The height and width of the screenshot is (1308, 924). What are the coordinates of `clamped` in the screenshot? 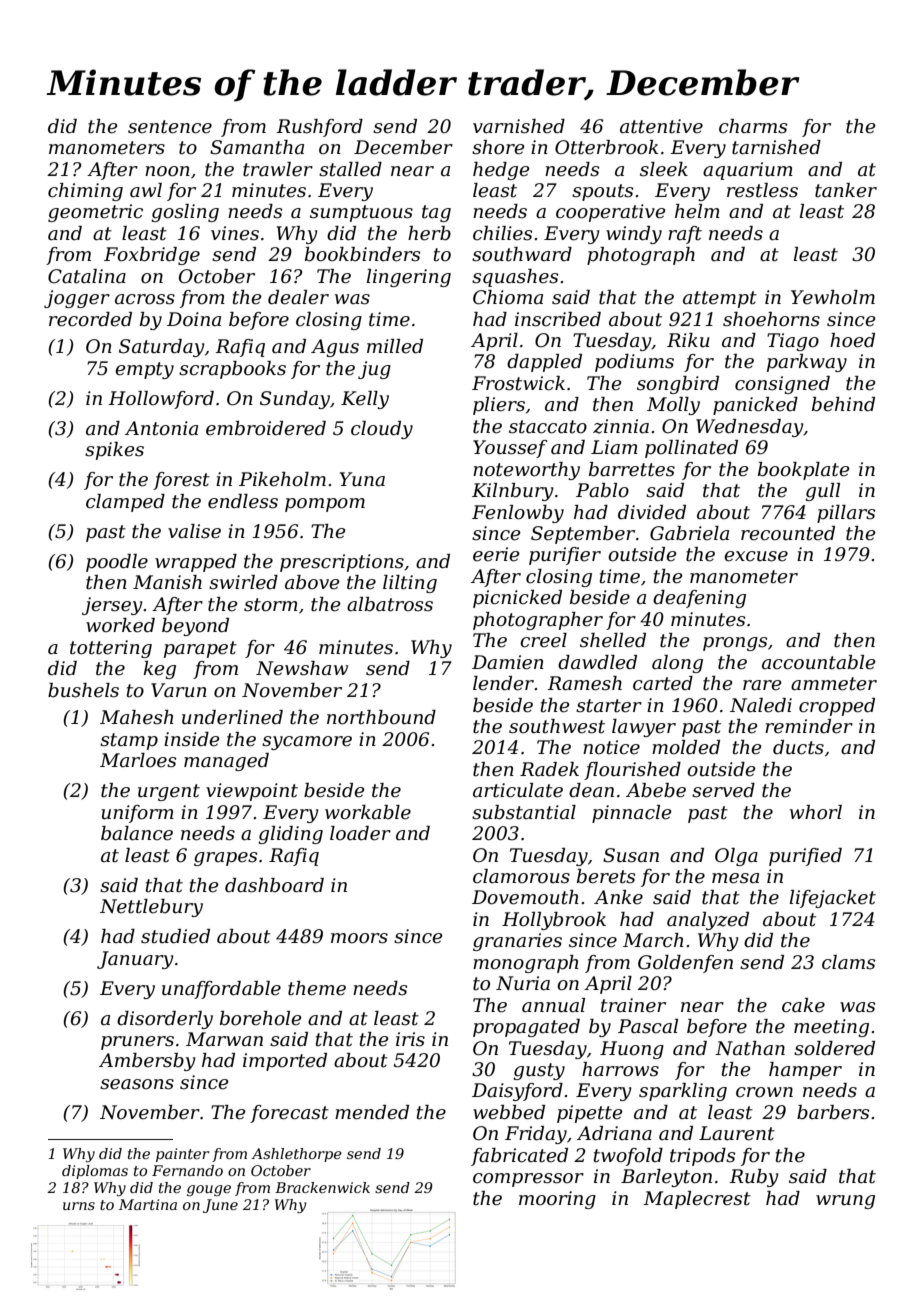 It's located at (125, 503).
